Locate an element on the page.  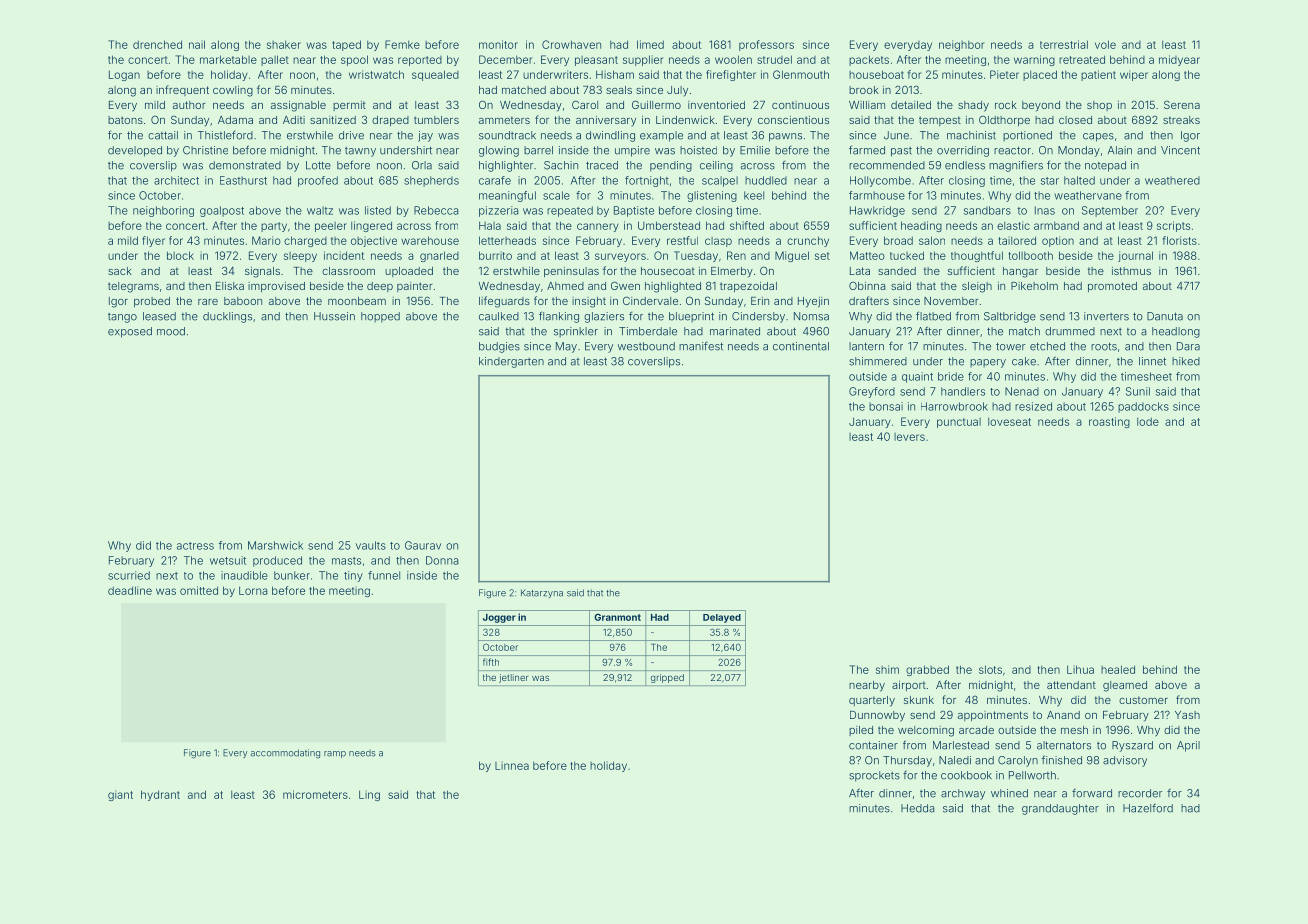
flyer is located at coordinates (153, 241).
